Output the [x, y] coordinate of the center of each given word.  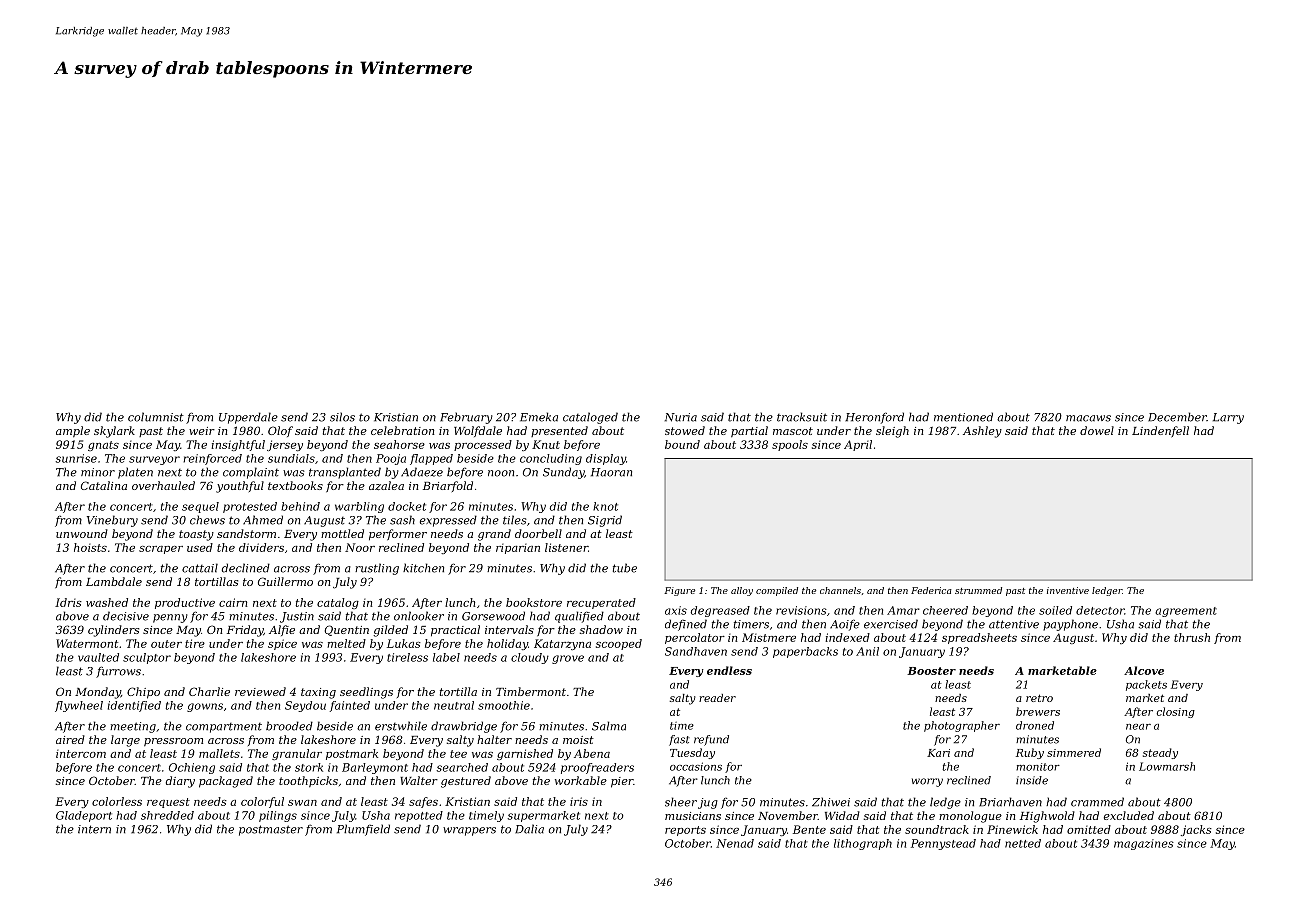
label [446, 657]
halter [494, 739]
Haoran [611, 472]
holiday [507, 644]
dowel [1097, 430]
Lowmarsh [1167, 766]
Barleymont [375, 768]
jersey [285, 445]
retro [1039, 698]
